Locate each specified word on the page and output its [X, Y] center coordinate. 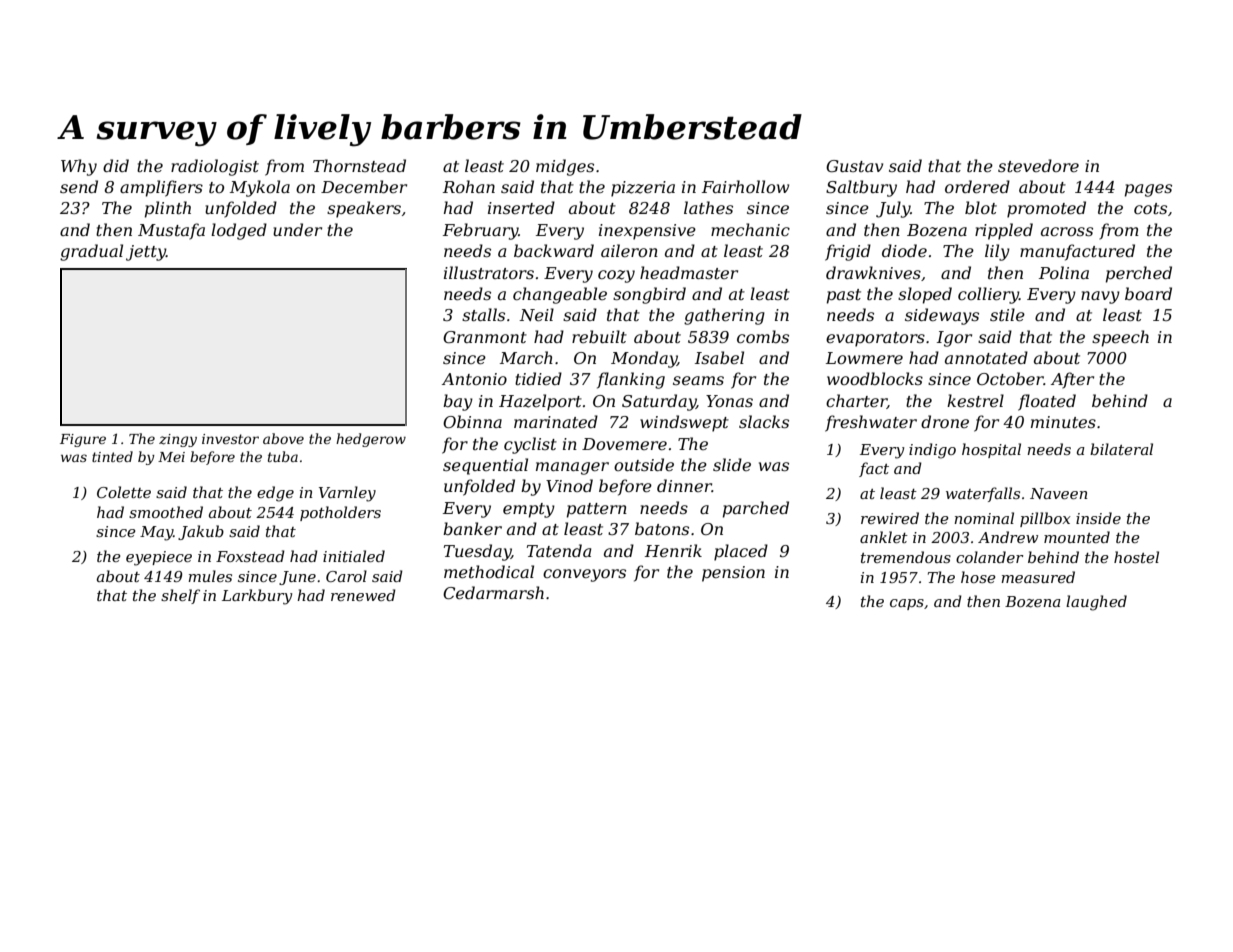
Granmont [485, 337]
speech [1120, 338]
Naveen [1058, 493]
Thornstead [359, 165]
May [156, 533]
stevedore [1038, 165]
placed [741, 552]
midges [565, 167]
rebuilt [599, 336]
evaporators [875, 339]
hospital [991, 450]
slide [732, 464]
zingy [178, 440]
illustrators [489, 272]
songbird [649, 295]
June [297, 578]
